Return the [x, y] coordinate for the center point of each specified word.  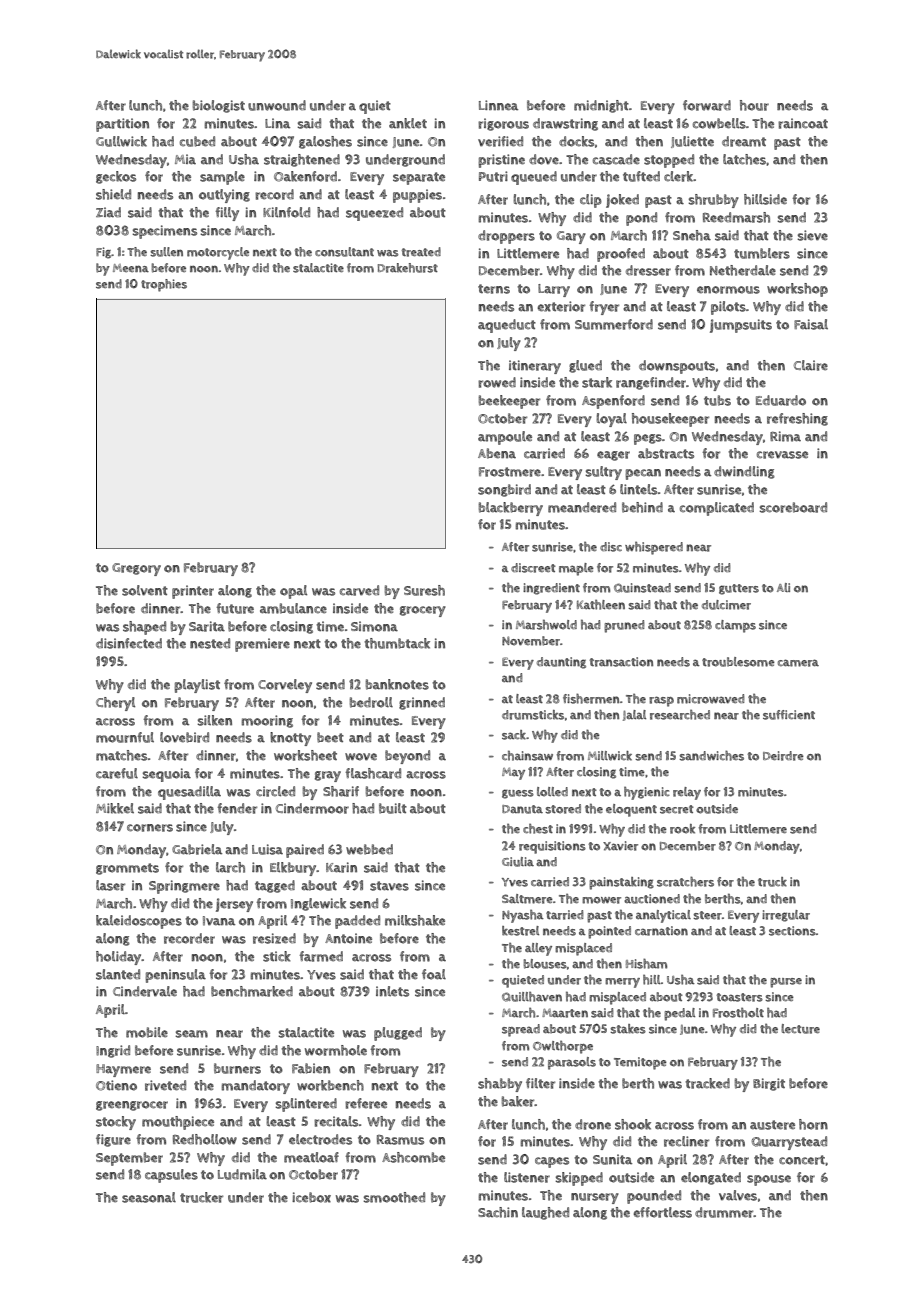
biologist [219, 106]
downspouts [677, 367]
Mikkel [115, 808]
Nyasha [523, 916]
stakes [628, 1029]
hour [754, 105]
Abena [497, 453]
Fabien [311, 1068]
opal [293, 592]
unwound [277, 105]
